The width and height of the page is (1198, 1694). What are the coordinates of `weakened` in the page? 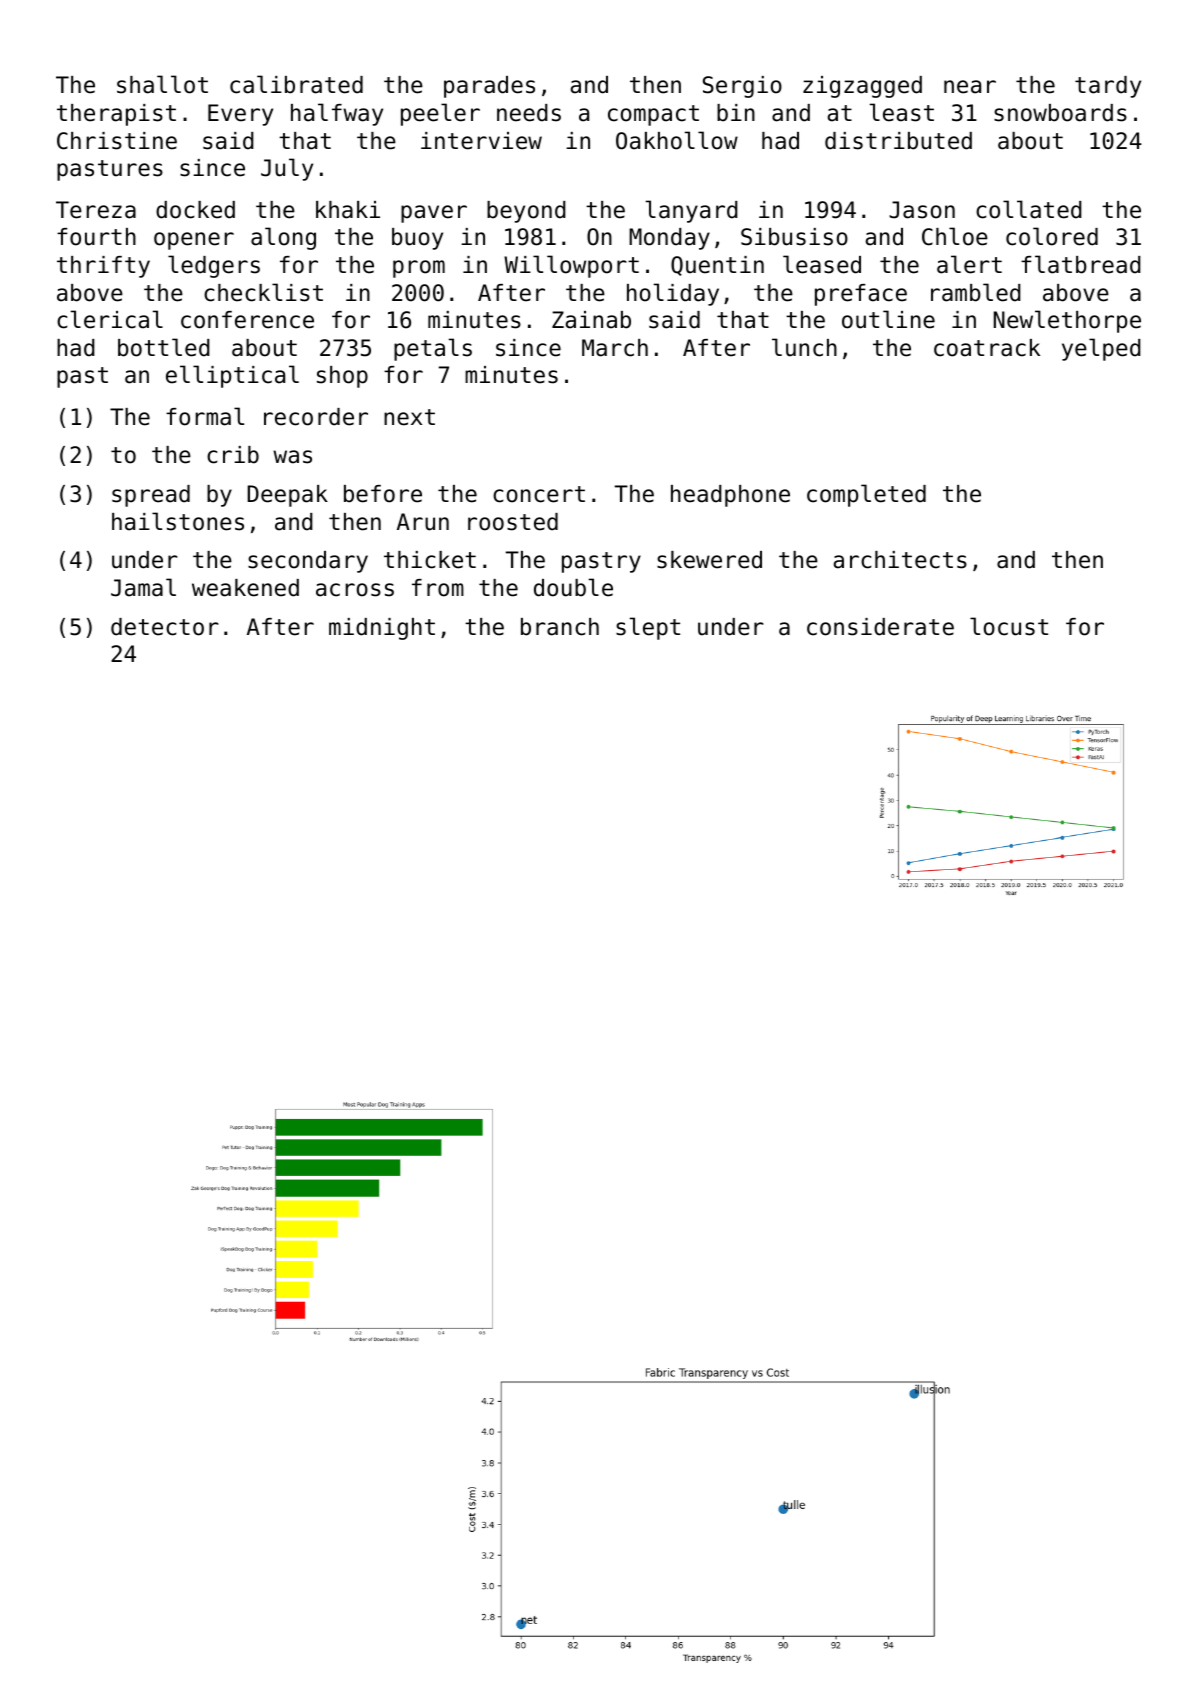 It's located at (245, 588).
